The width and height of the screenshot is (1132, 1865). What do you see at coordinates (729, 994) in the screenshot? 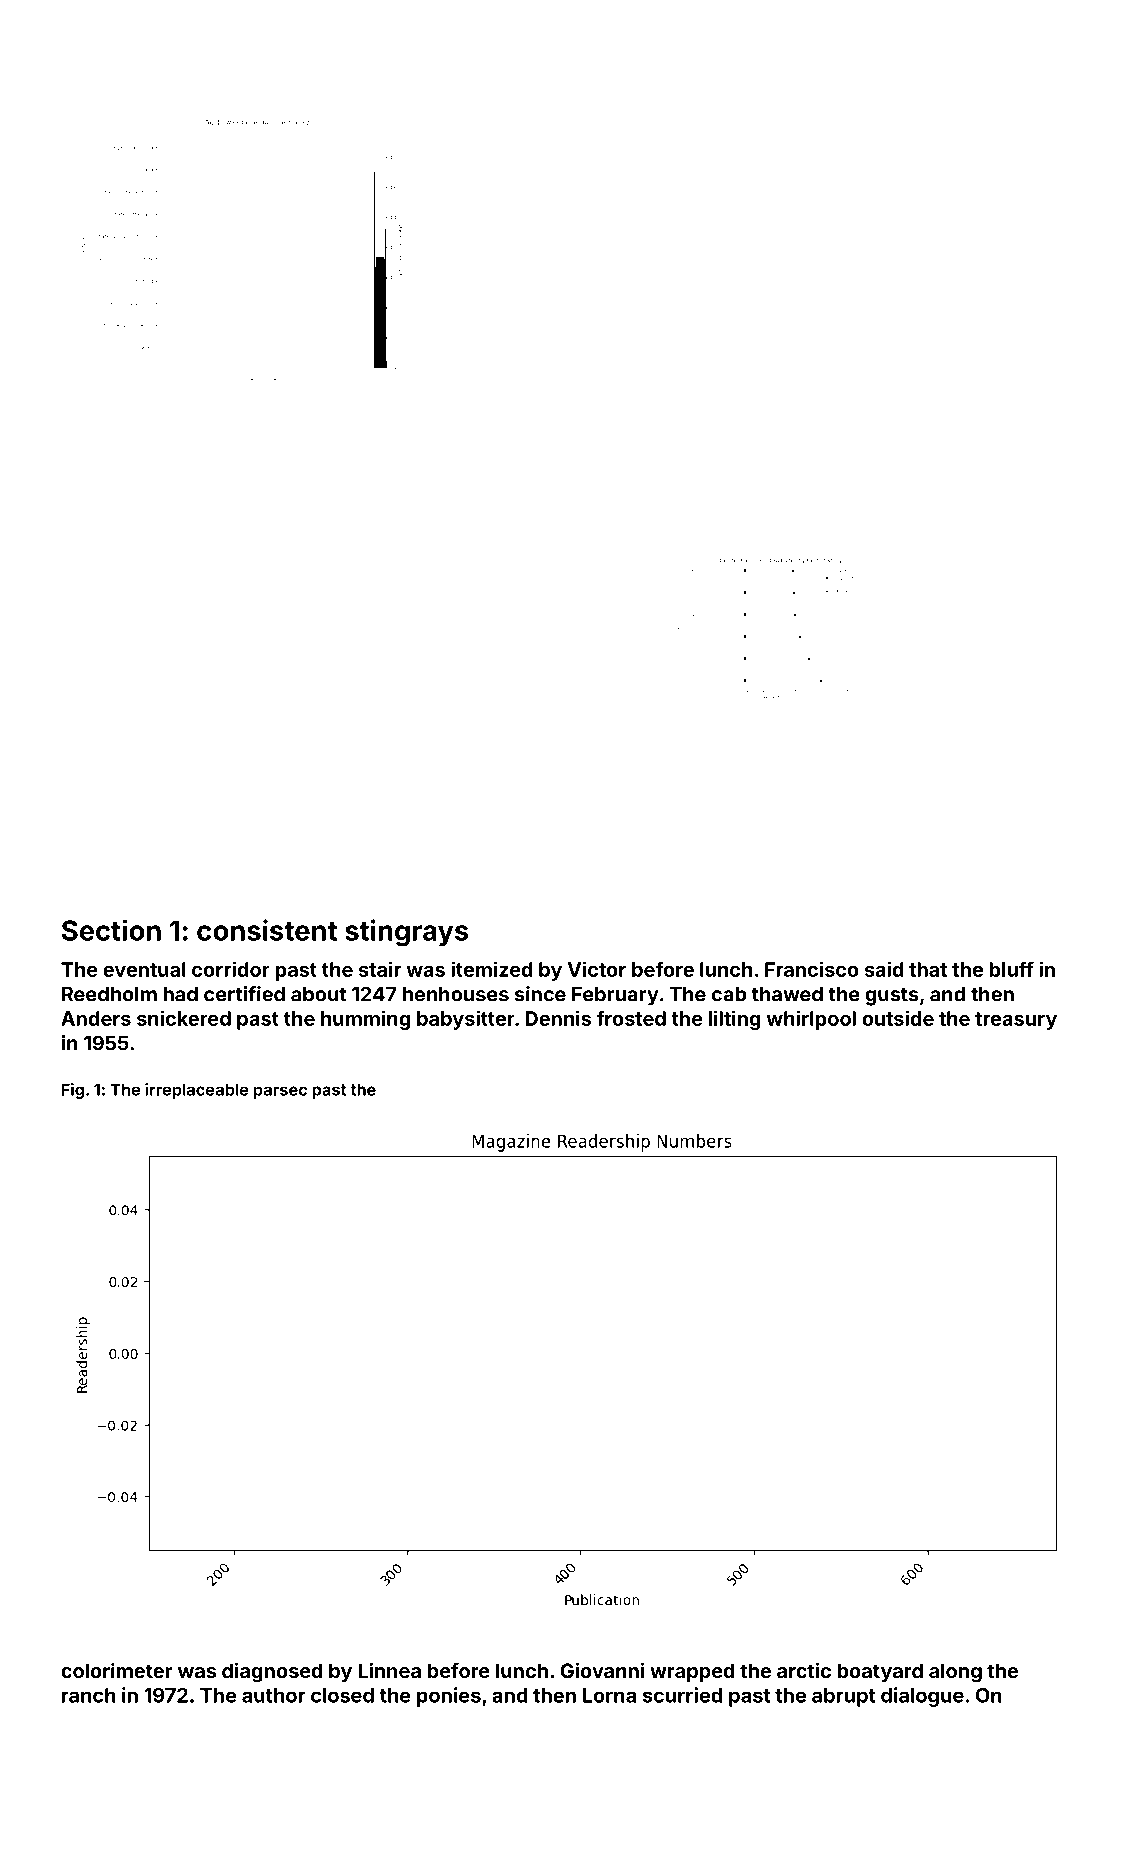
I see `cab` at bounding box center [729, 994].
